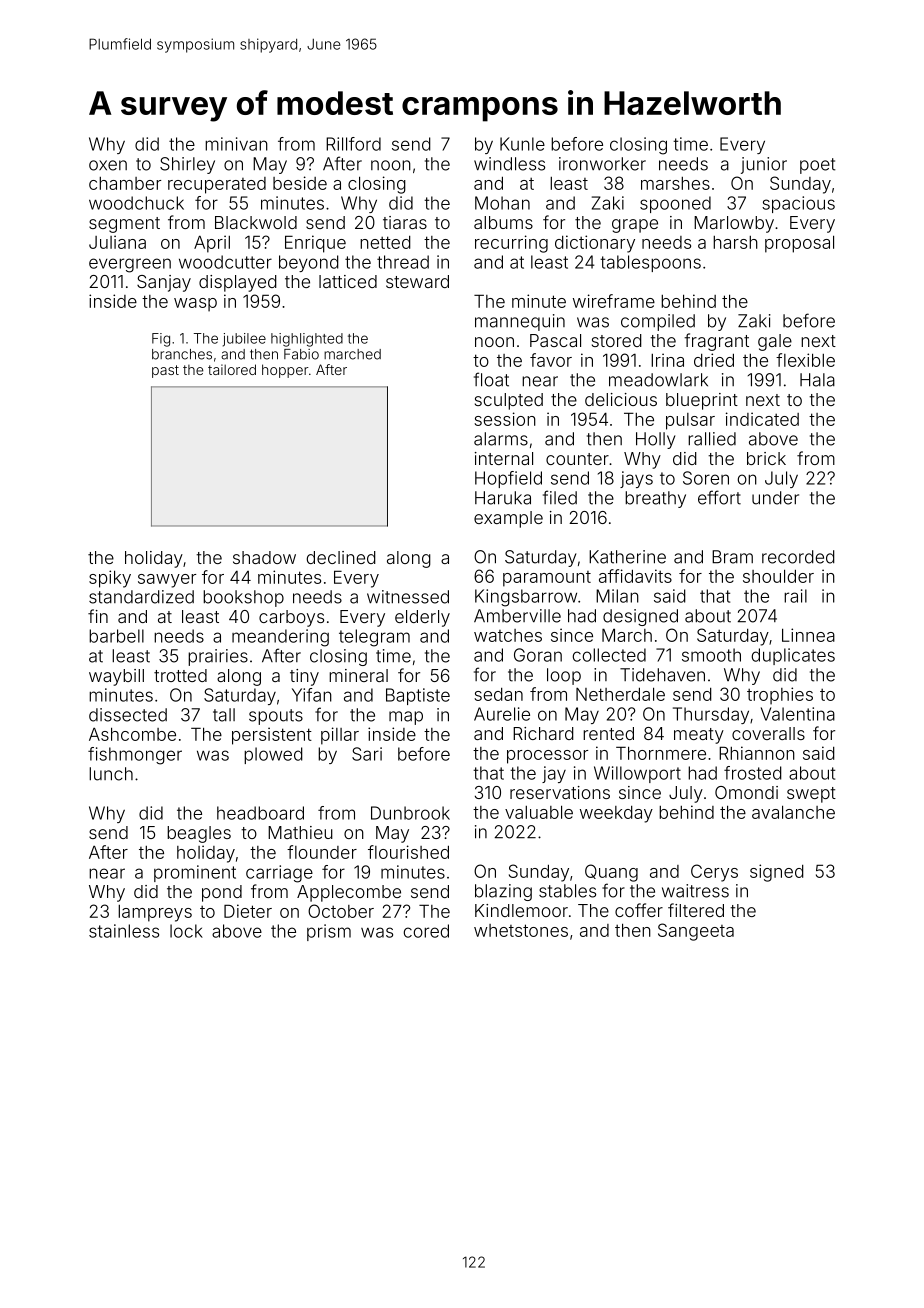 Image resolution: width=924 pixels, height=1308 pixels. Describe the element at coordinates (264, 557) in the image. I see `shadow` at that location.
